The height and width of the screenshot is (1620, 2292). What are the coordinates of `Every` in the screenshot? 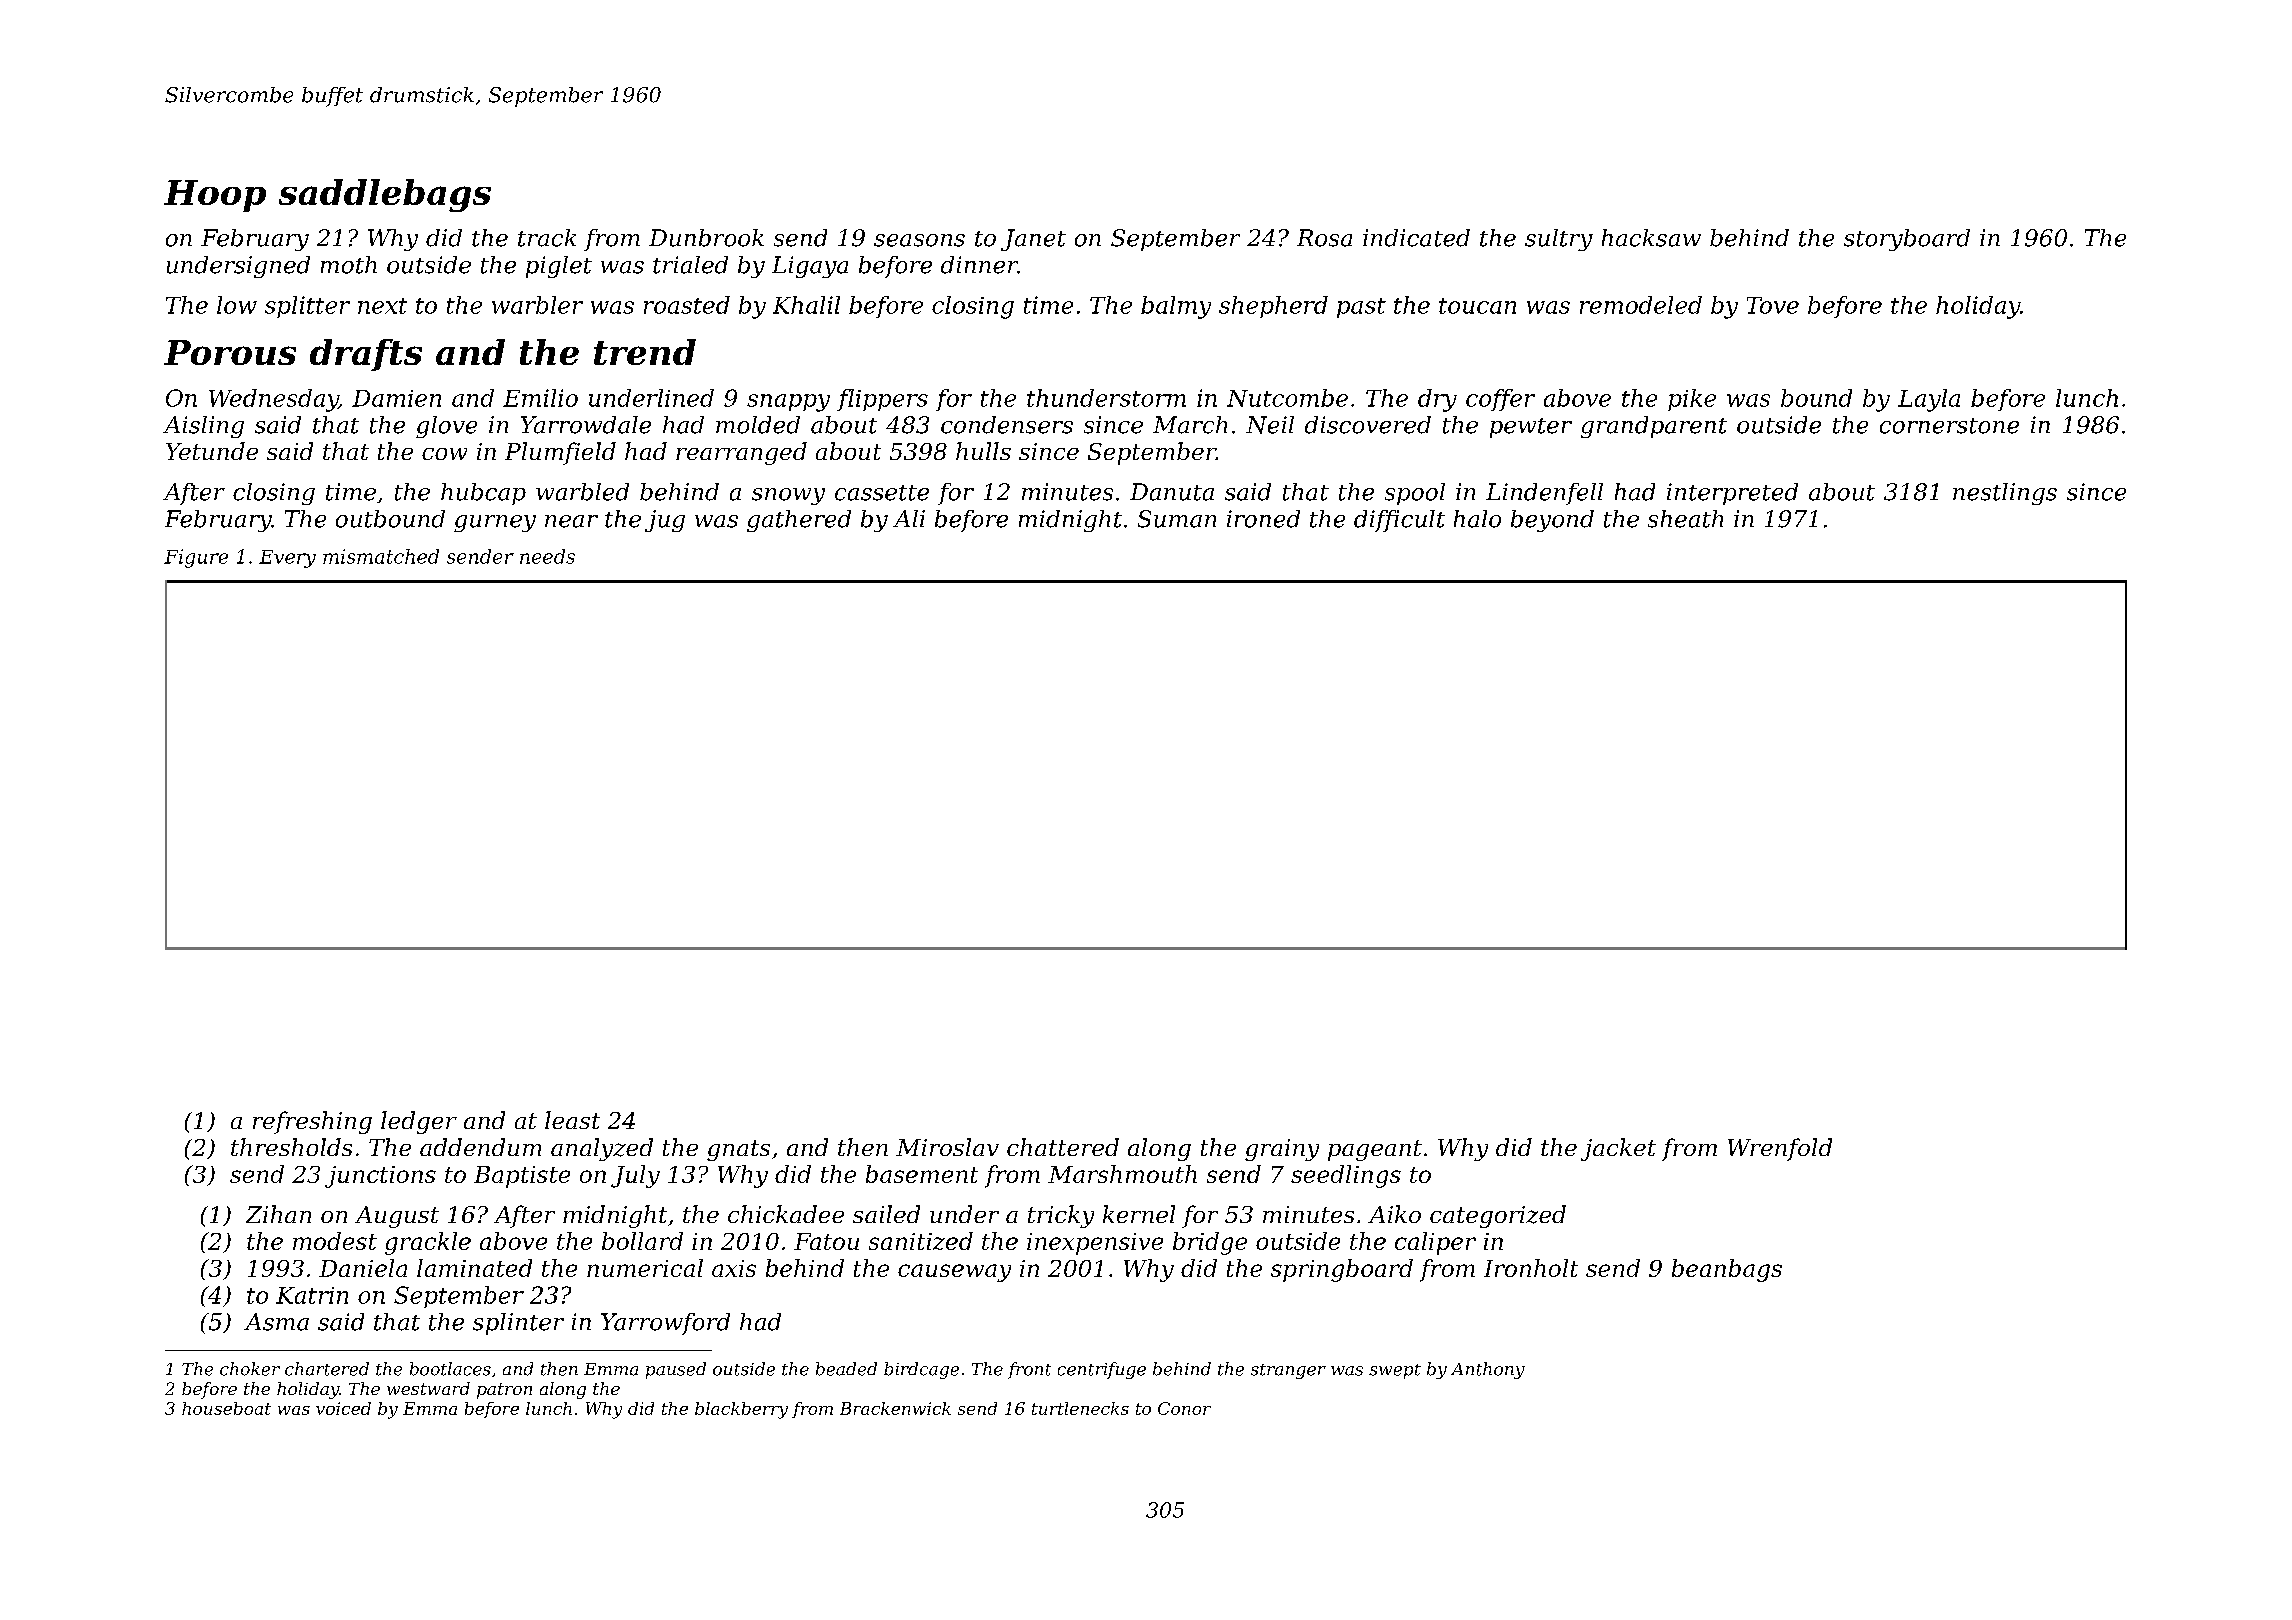 It's located at (287, 559).
